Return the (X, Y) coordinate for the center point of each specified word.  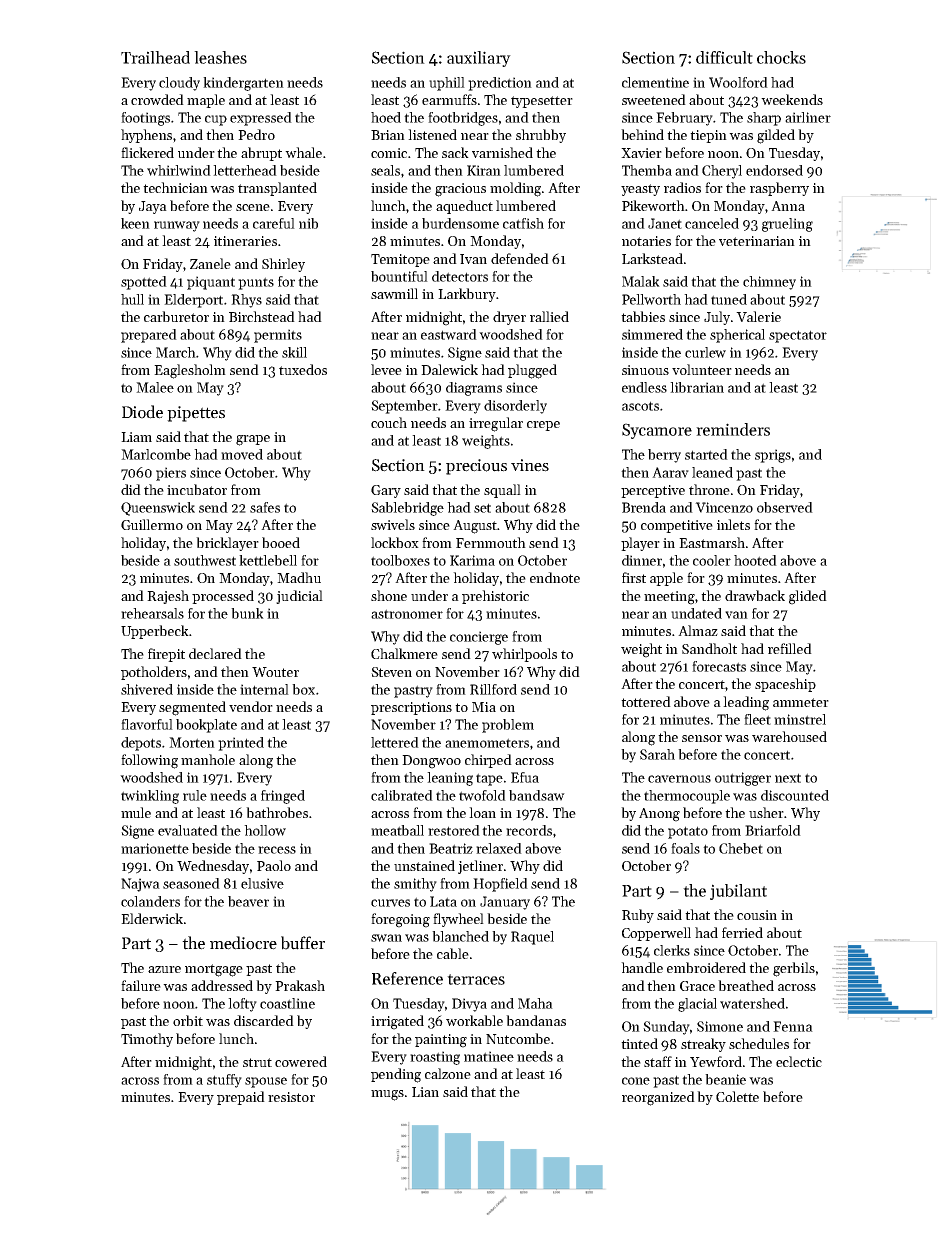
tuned (729, 299)
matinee (489, 1056)
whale (303, 152)
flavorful (147, 724)
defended (520, 258)
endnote (555, 577)
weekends (792, 99)
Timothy (147, 1040)
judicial (299, 597)
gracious (460, 190)
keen (135, 223)
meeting (669, 598)
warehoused (789, 736)
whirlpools (524, 655)
